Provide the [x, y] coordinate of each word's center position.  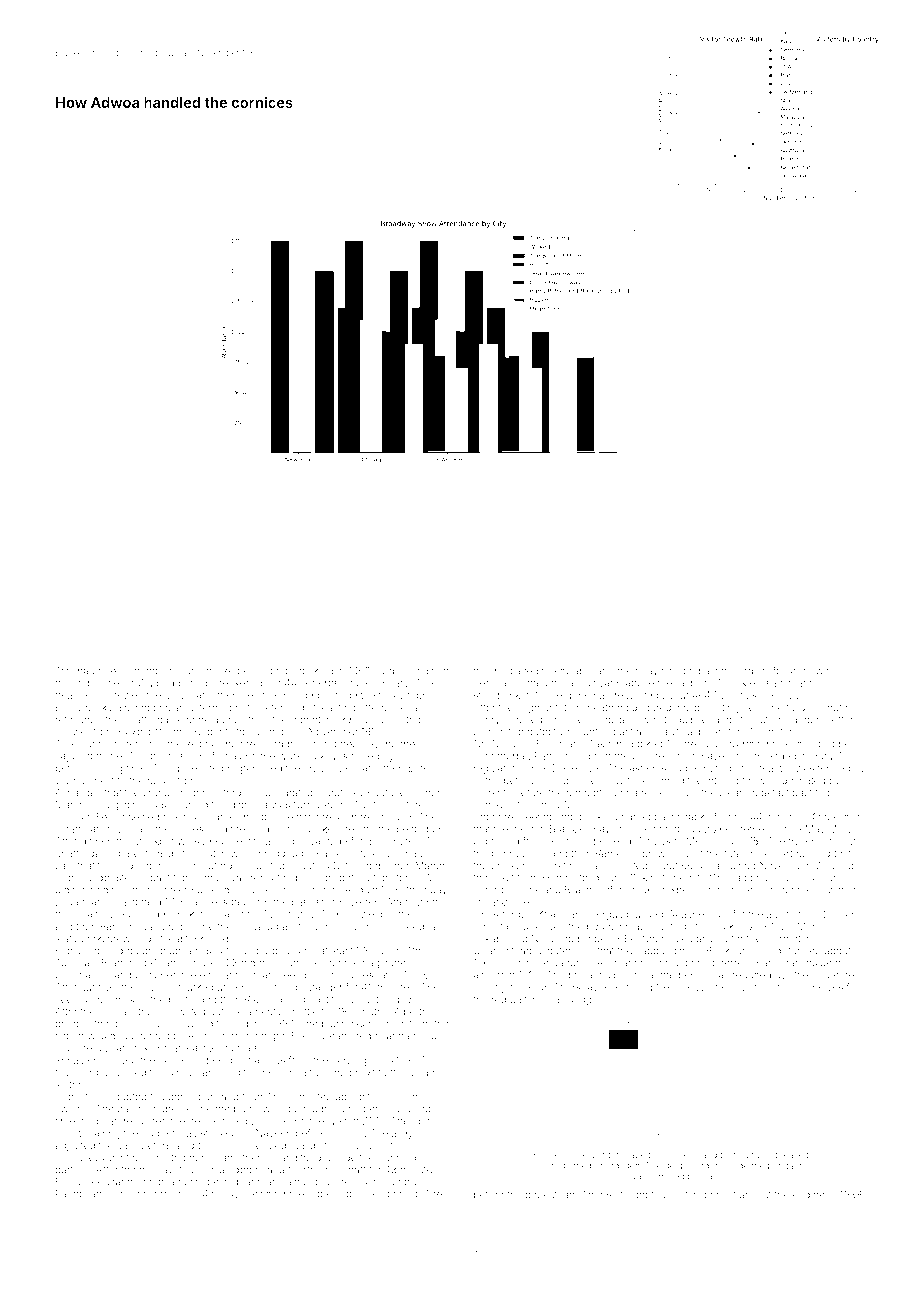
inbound [184, 671]
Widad [391, 671]
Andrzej [599, 1195]
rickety [193, 915]
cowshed [837, 890]
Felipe [126, 1195]
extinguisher [682, 720]
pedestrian [550, 1195]
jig [513, 842]
